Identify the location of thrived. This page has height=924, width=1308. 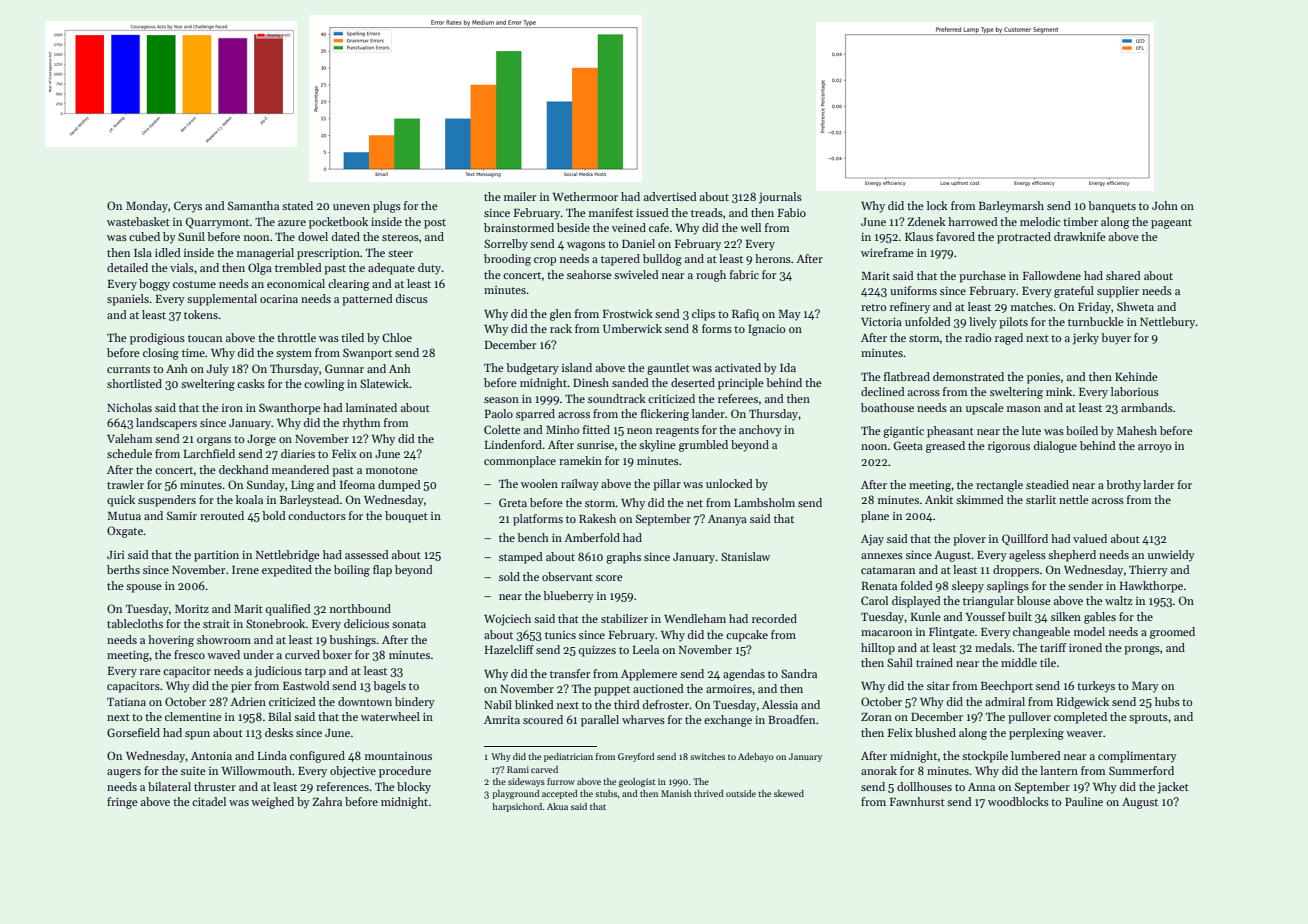
(709, 793).
